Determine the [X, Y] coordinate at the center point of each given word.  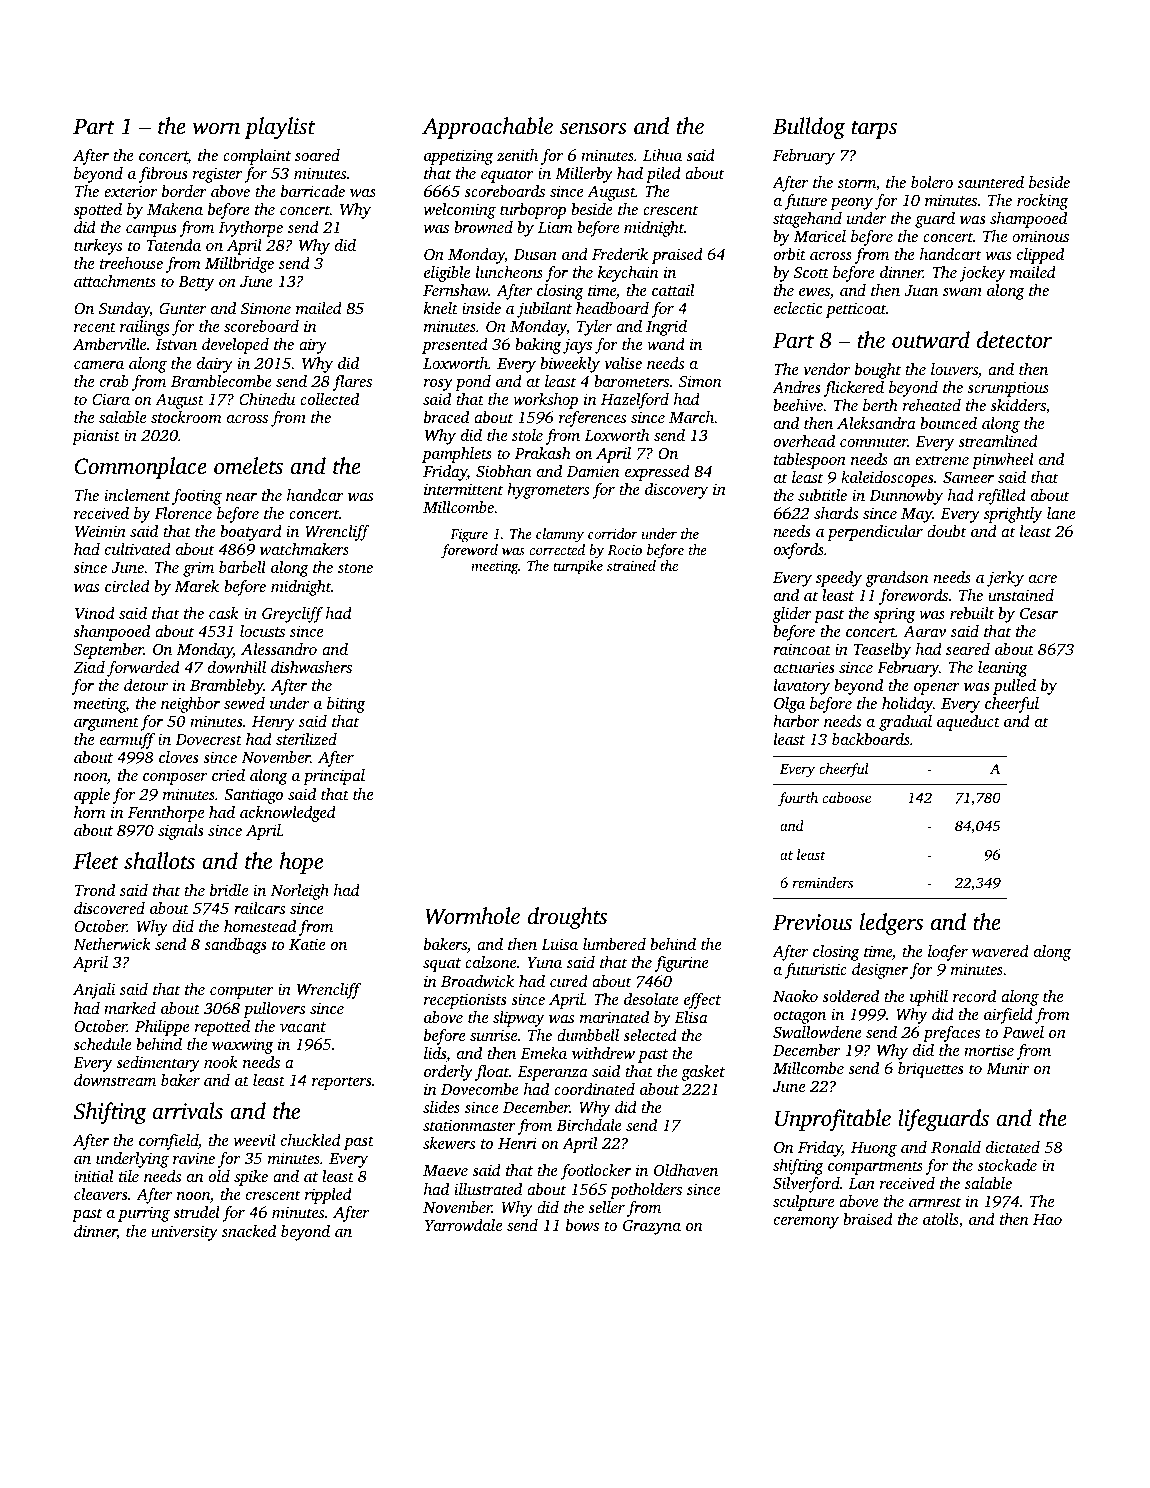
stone [355, 568]
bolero [932, 182]
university [184, 1233]
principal [334, 777]
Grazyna [652, 1227]
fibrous [163, 175]
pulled [1014, 687]
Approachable [487, 128]
